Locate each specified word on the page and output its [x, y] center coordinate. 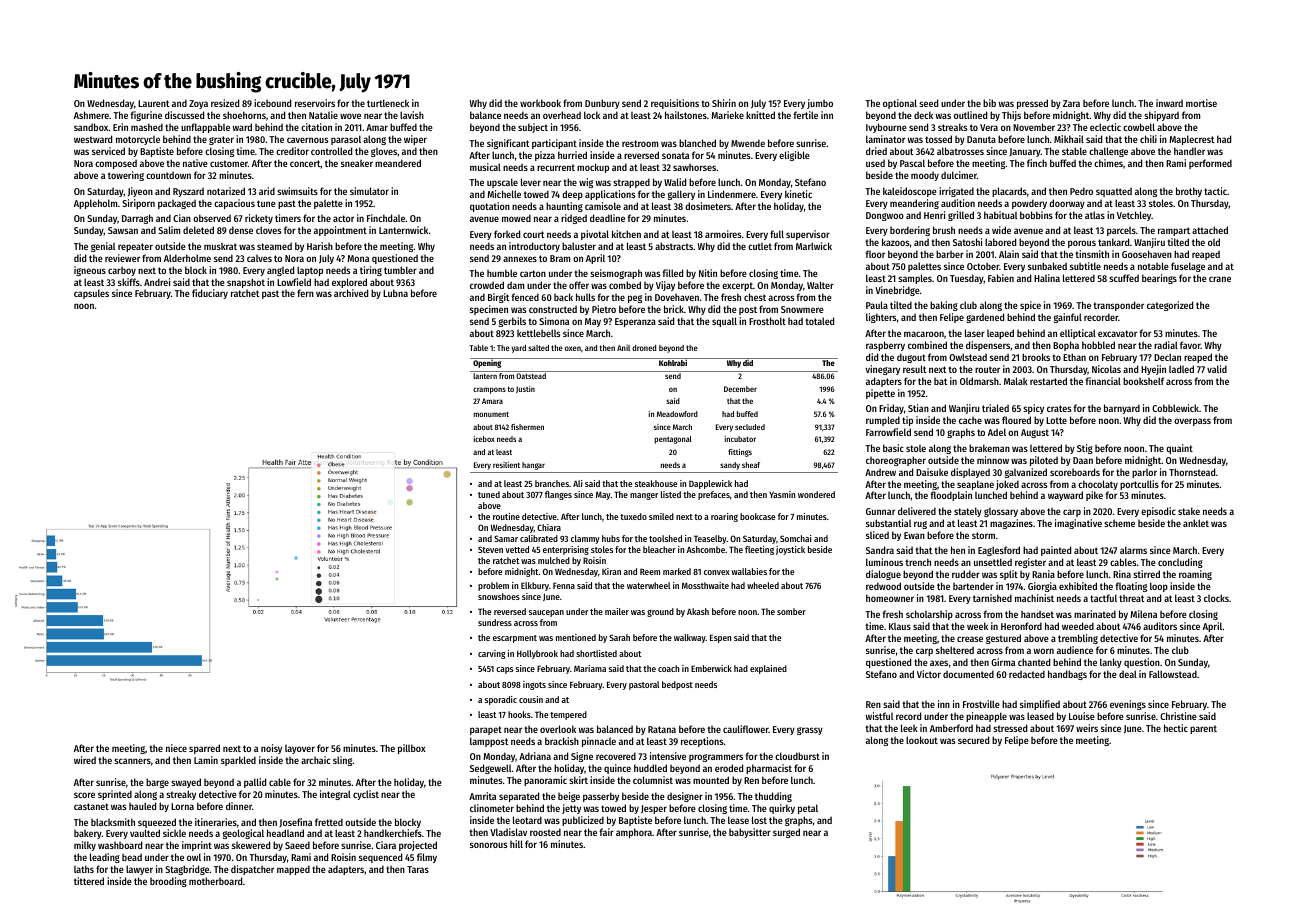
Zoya [198, 104]
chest [755, 297]
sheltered [955, 650]
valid [1217, 369]
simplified [1040, 705]
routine [506, 516]
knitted [760, 115]
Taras [418, 869]
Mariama [590, 668]
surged [786, 833]
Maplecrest [1191, 140]
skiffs [129, 282]
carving [491, 654]
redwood [883, 586]
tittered [89, 881]
